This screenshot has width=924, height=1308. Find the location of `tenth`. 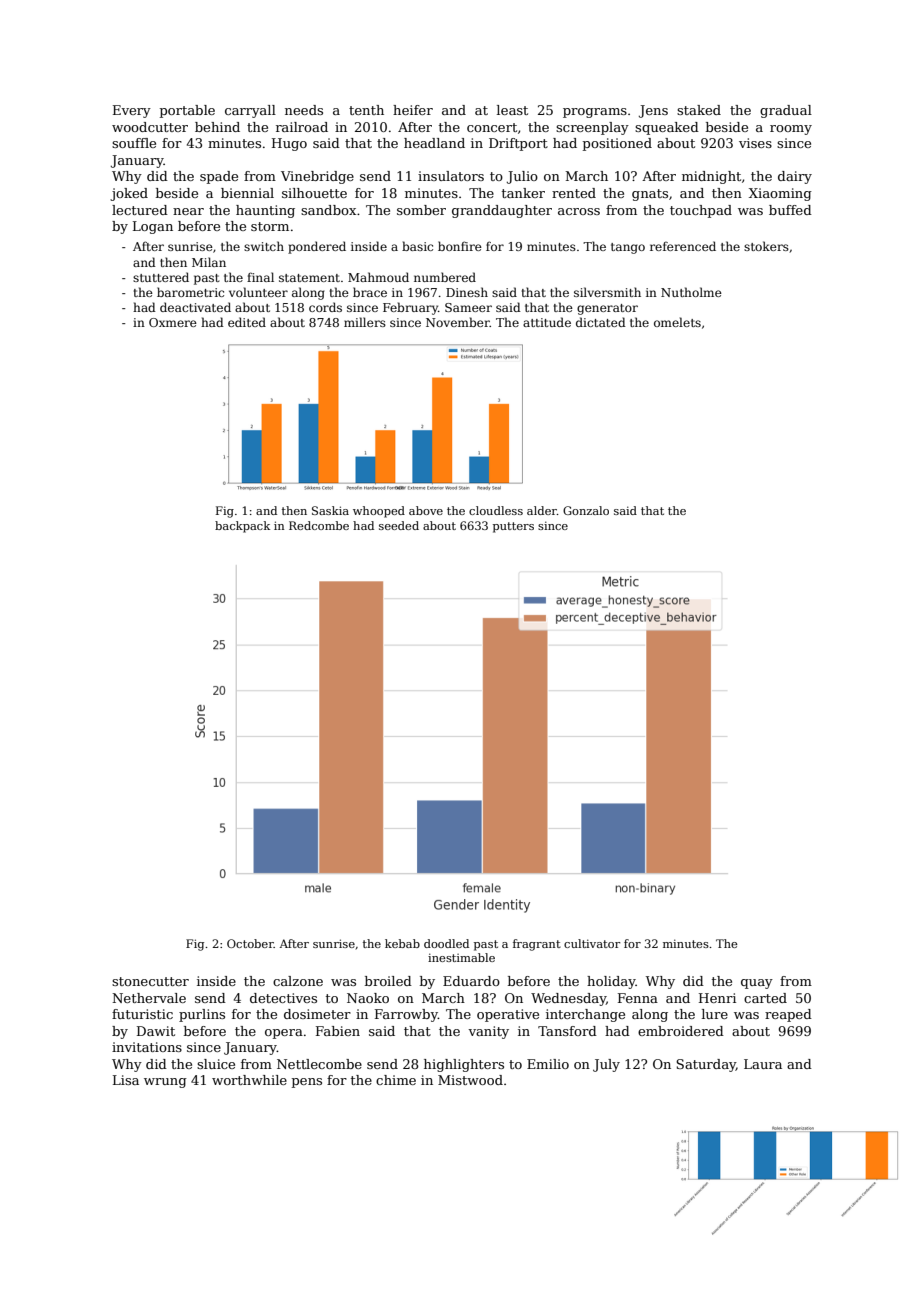

tenth is located at coordinates (366, 110).
